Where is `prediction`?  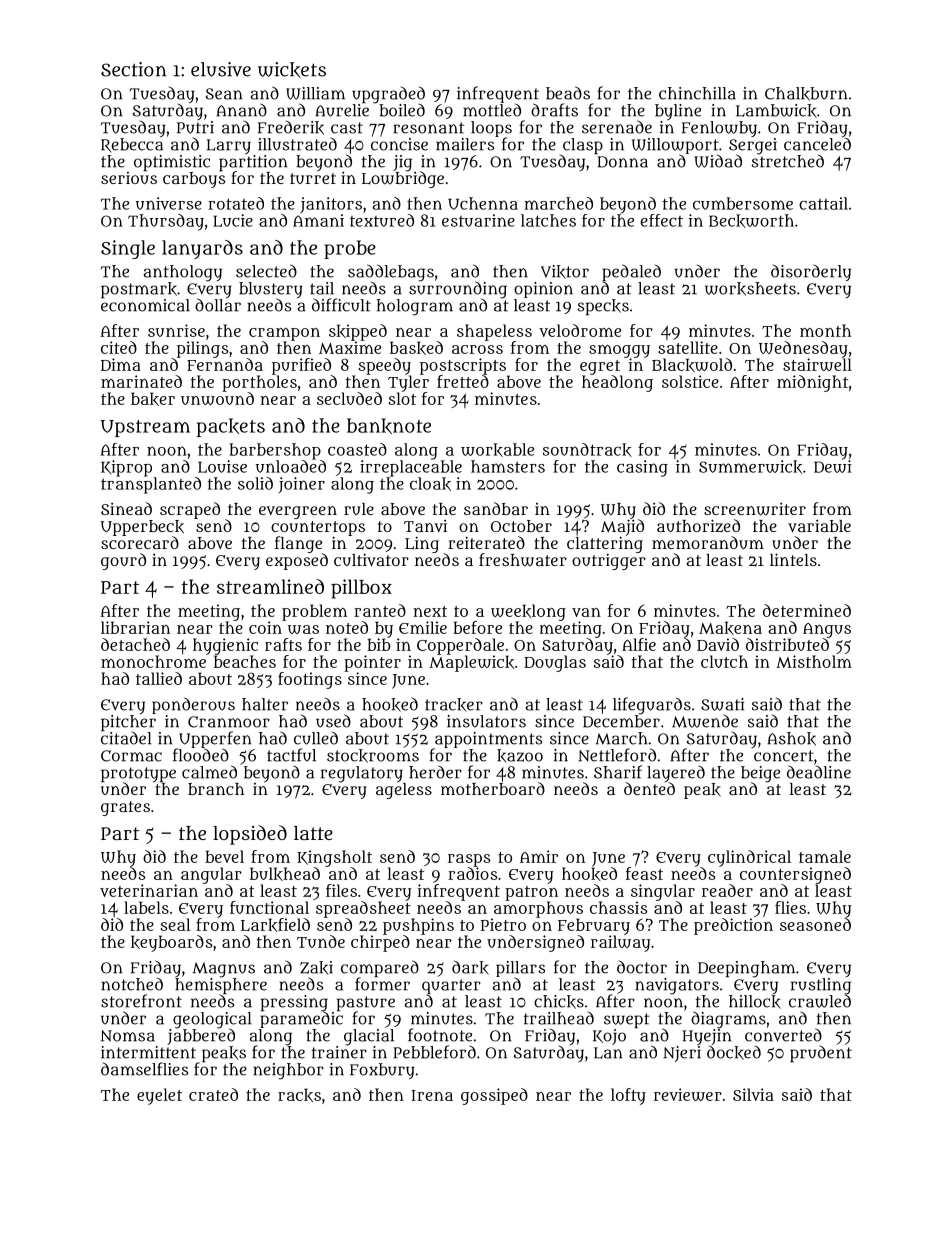 prediction is located at coordinates (733, 926).
